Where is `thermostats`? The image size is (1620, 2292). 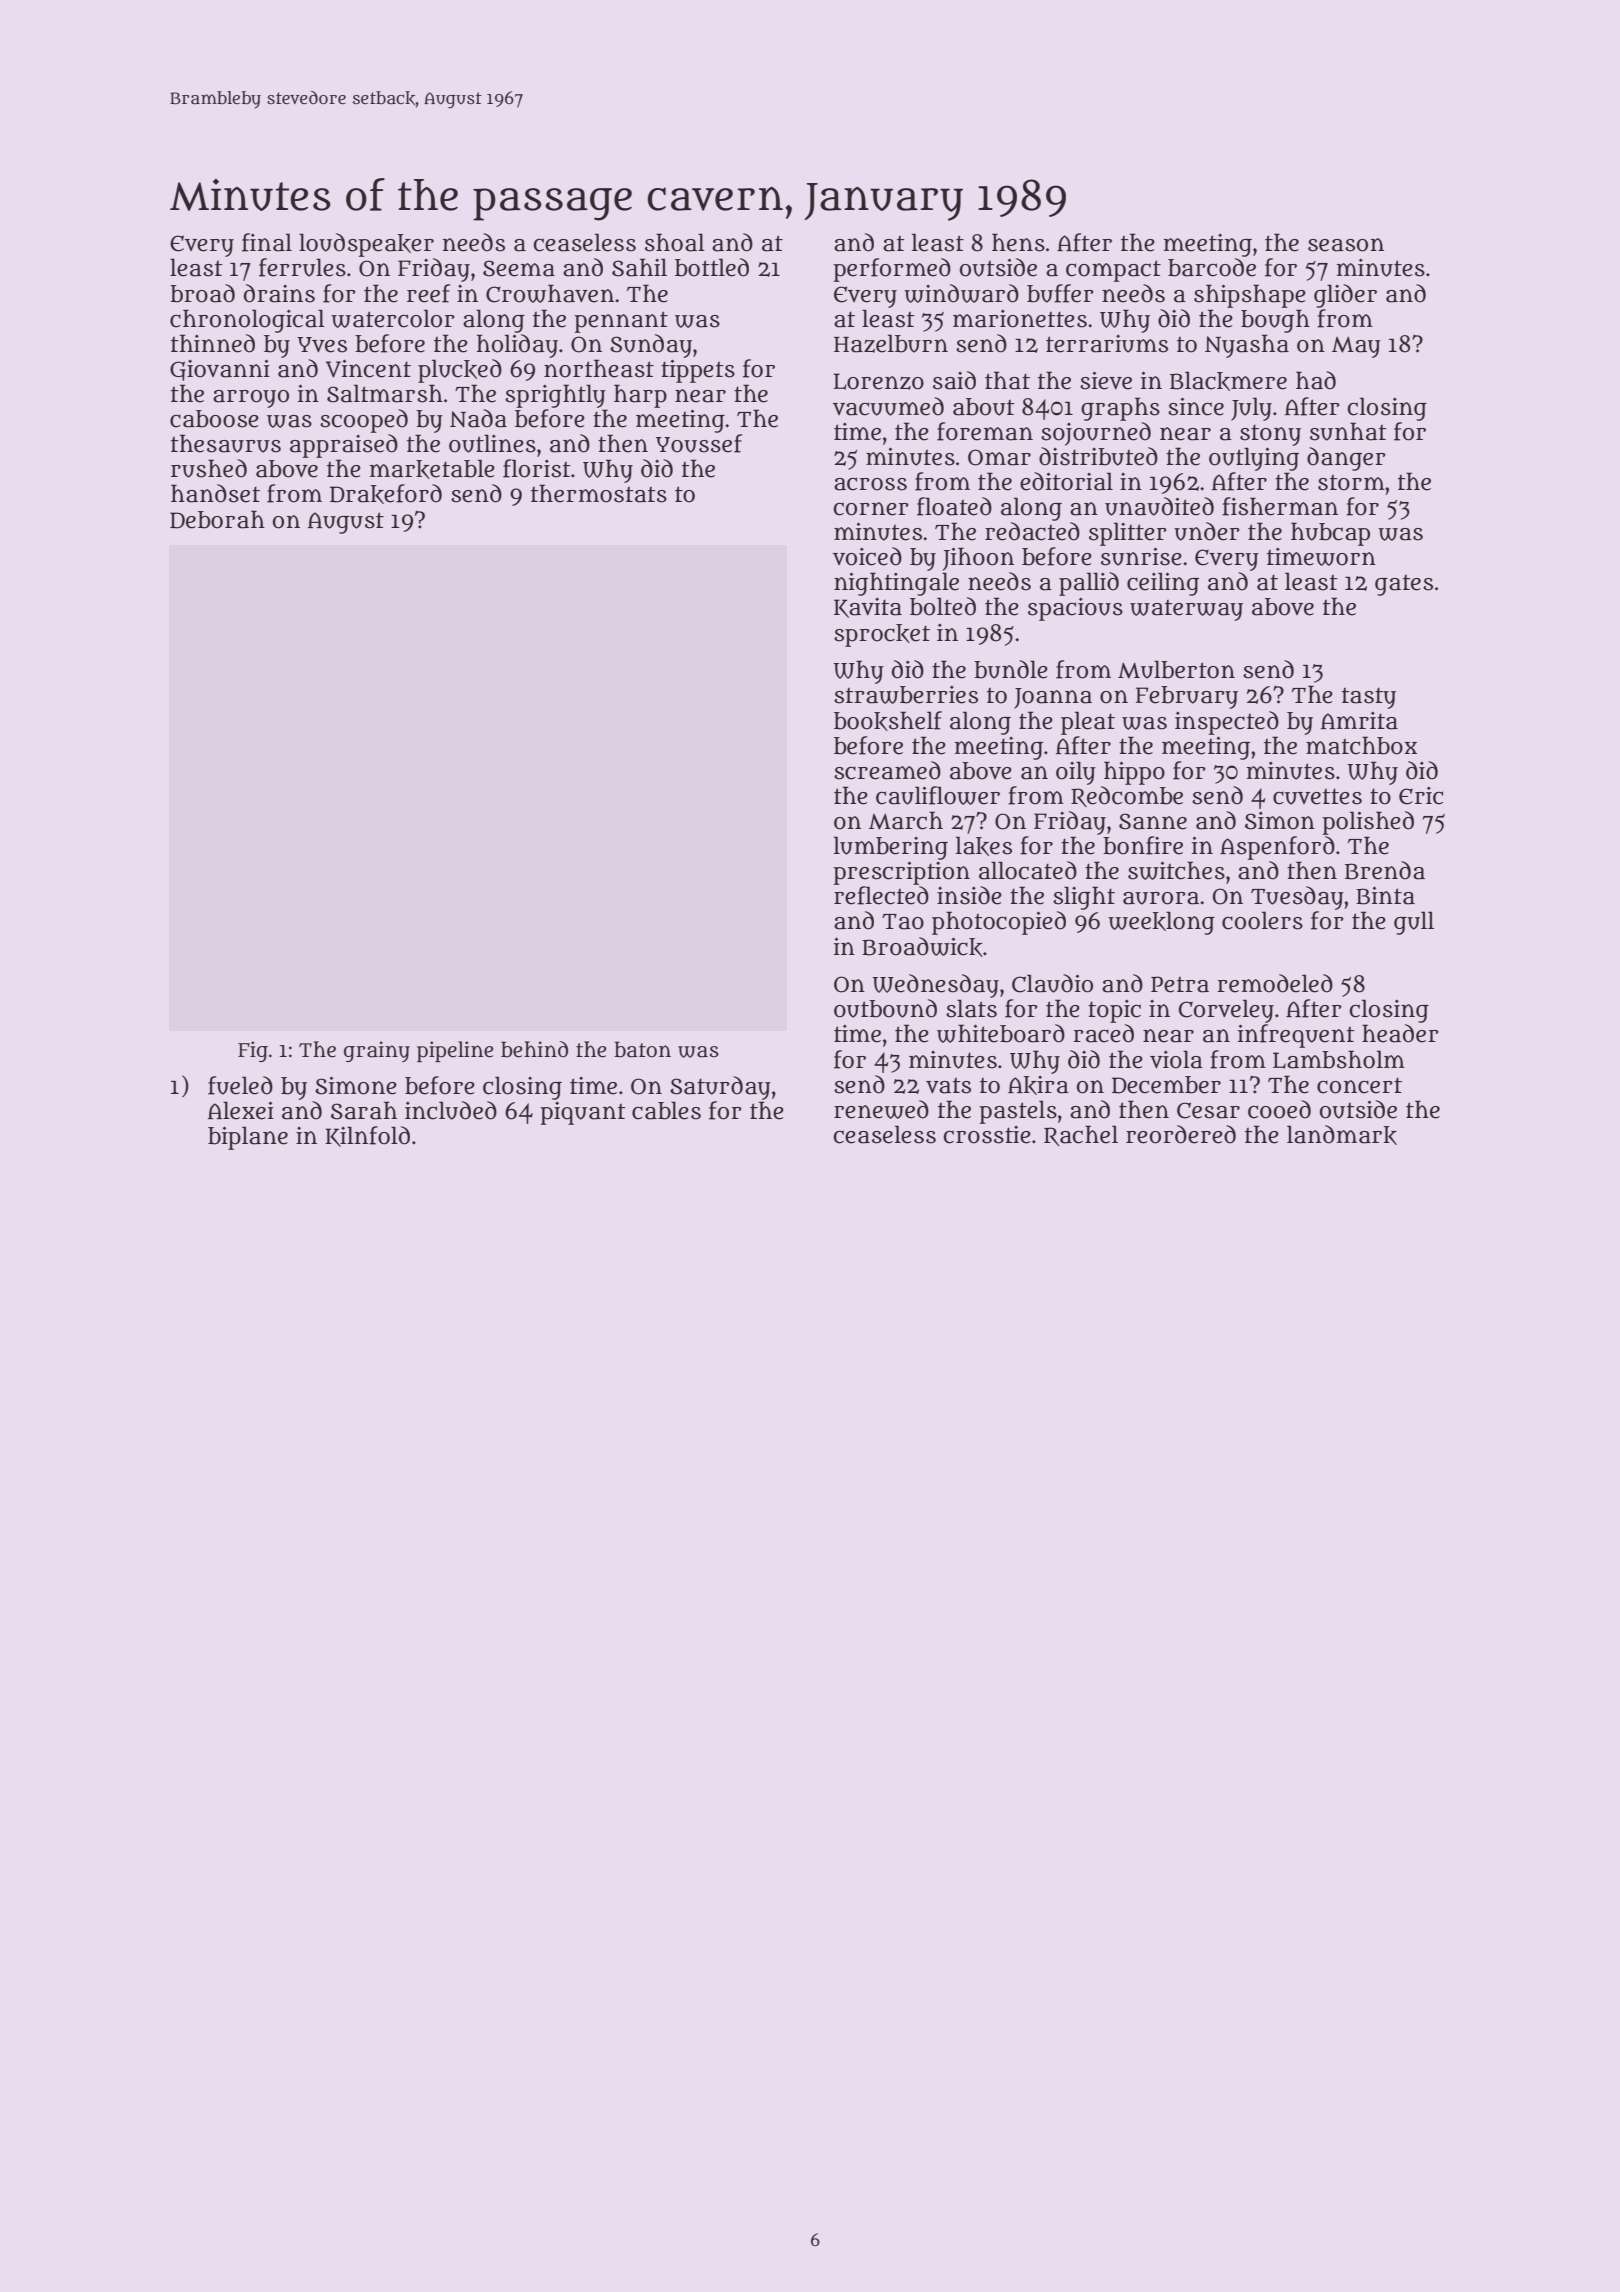 thermostats is located at coordinates (599, 493).
